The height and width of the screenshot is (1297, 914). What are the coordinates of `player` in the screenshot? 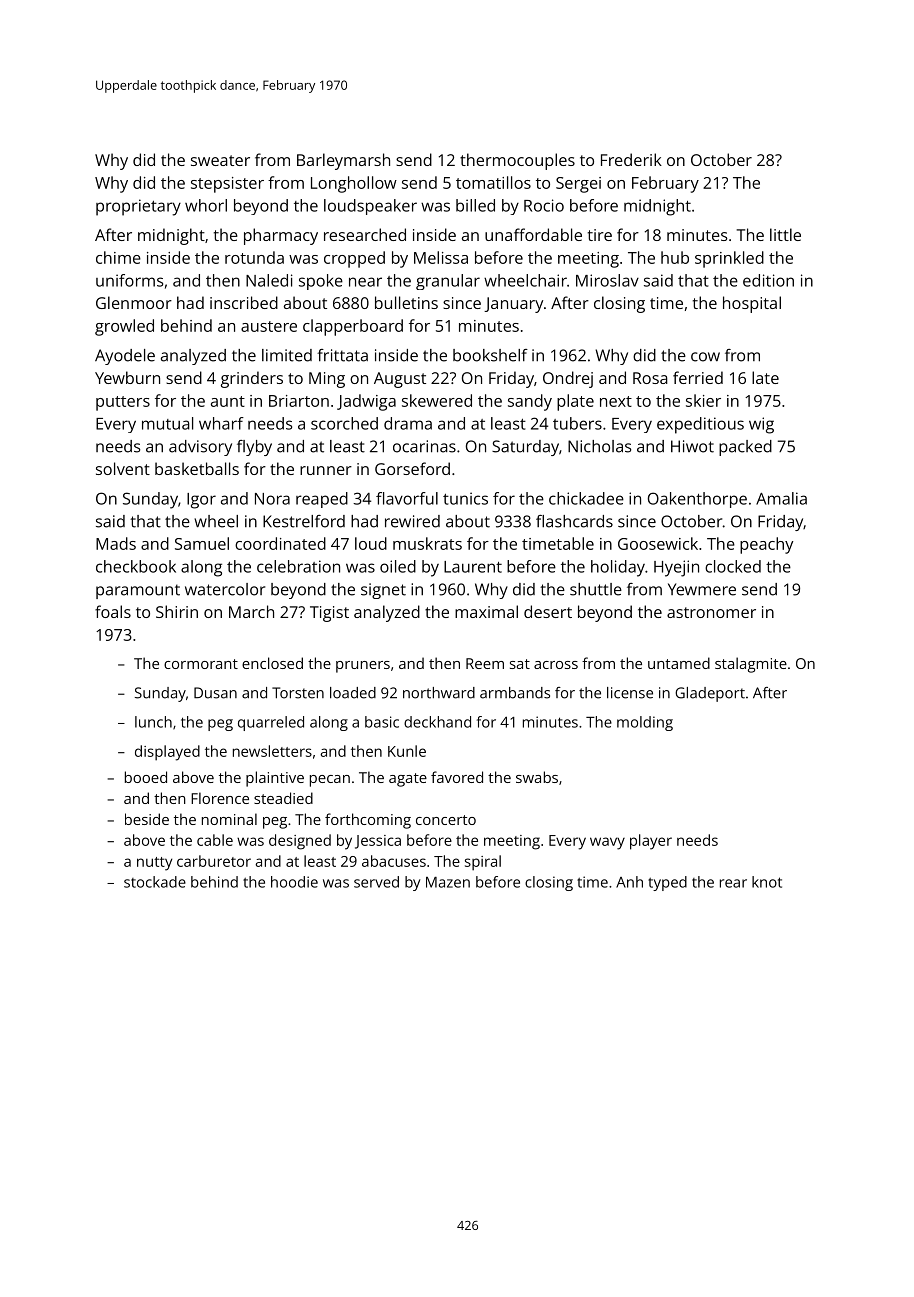 It's located at (651, 842).
